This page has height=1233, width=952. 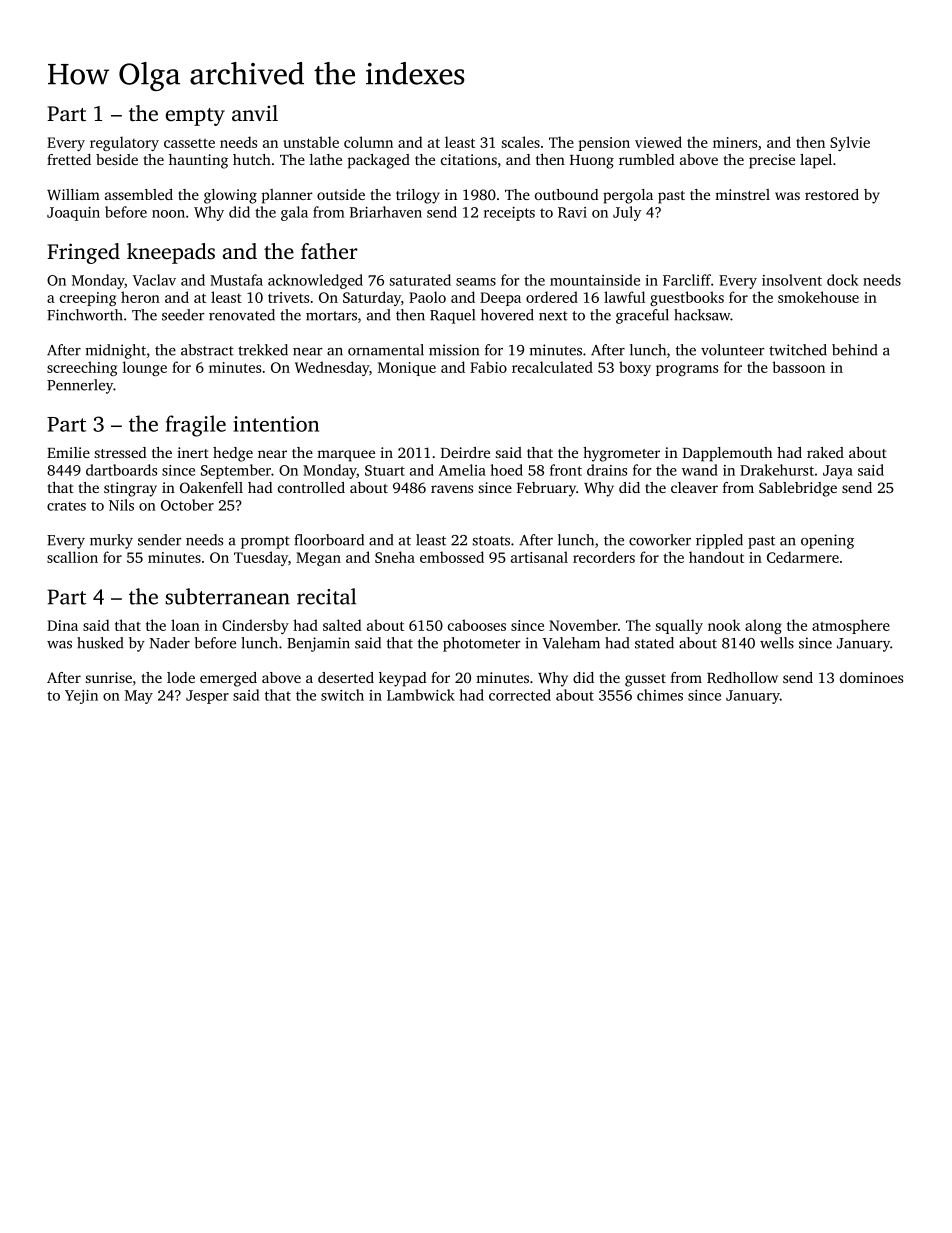 I want to click on regulatory, so click(x=124, y=143).
